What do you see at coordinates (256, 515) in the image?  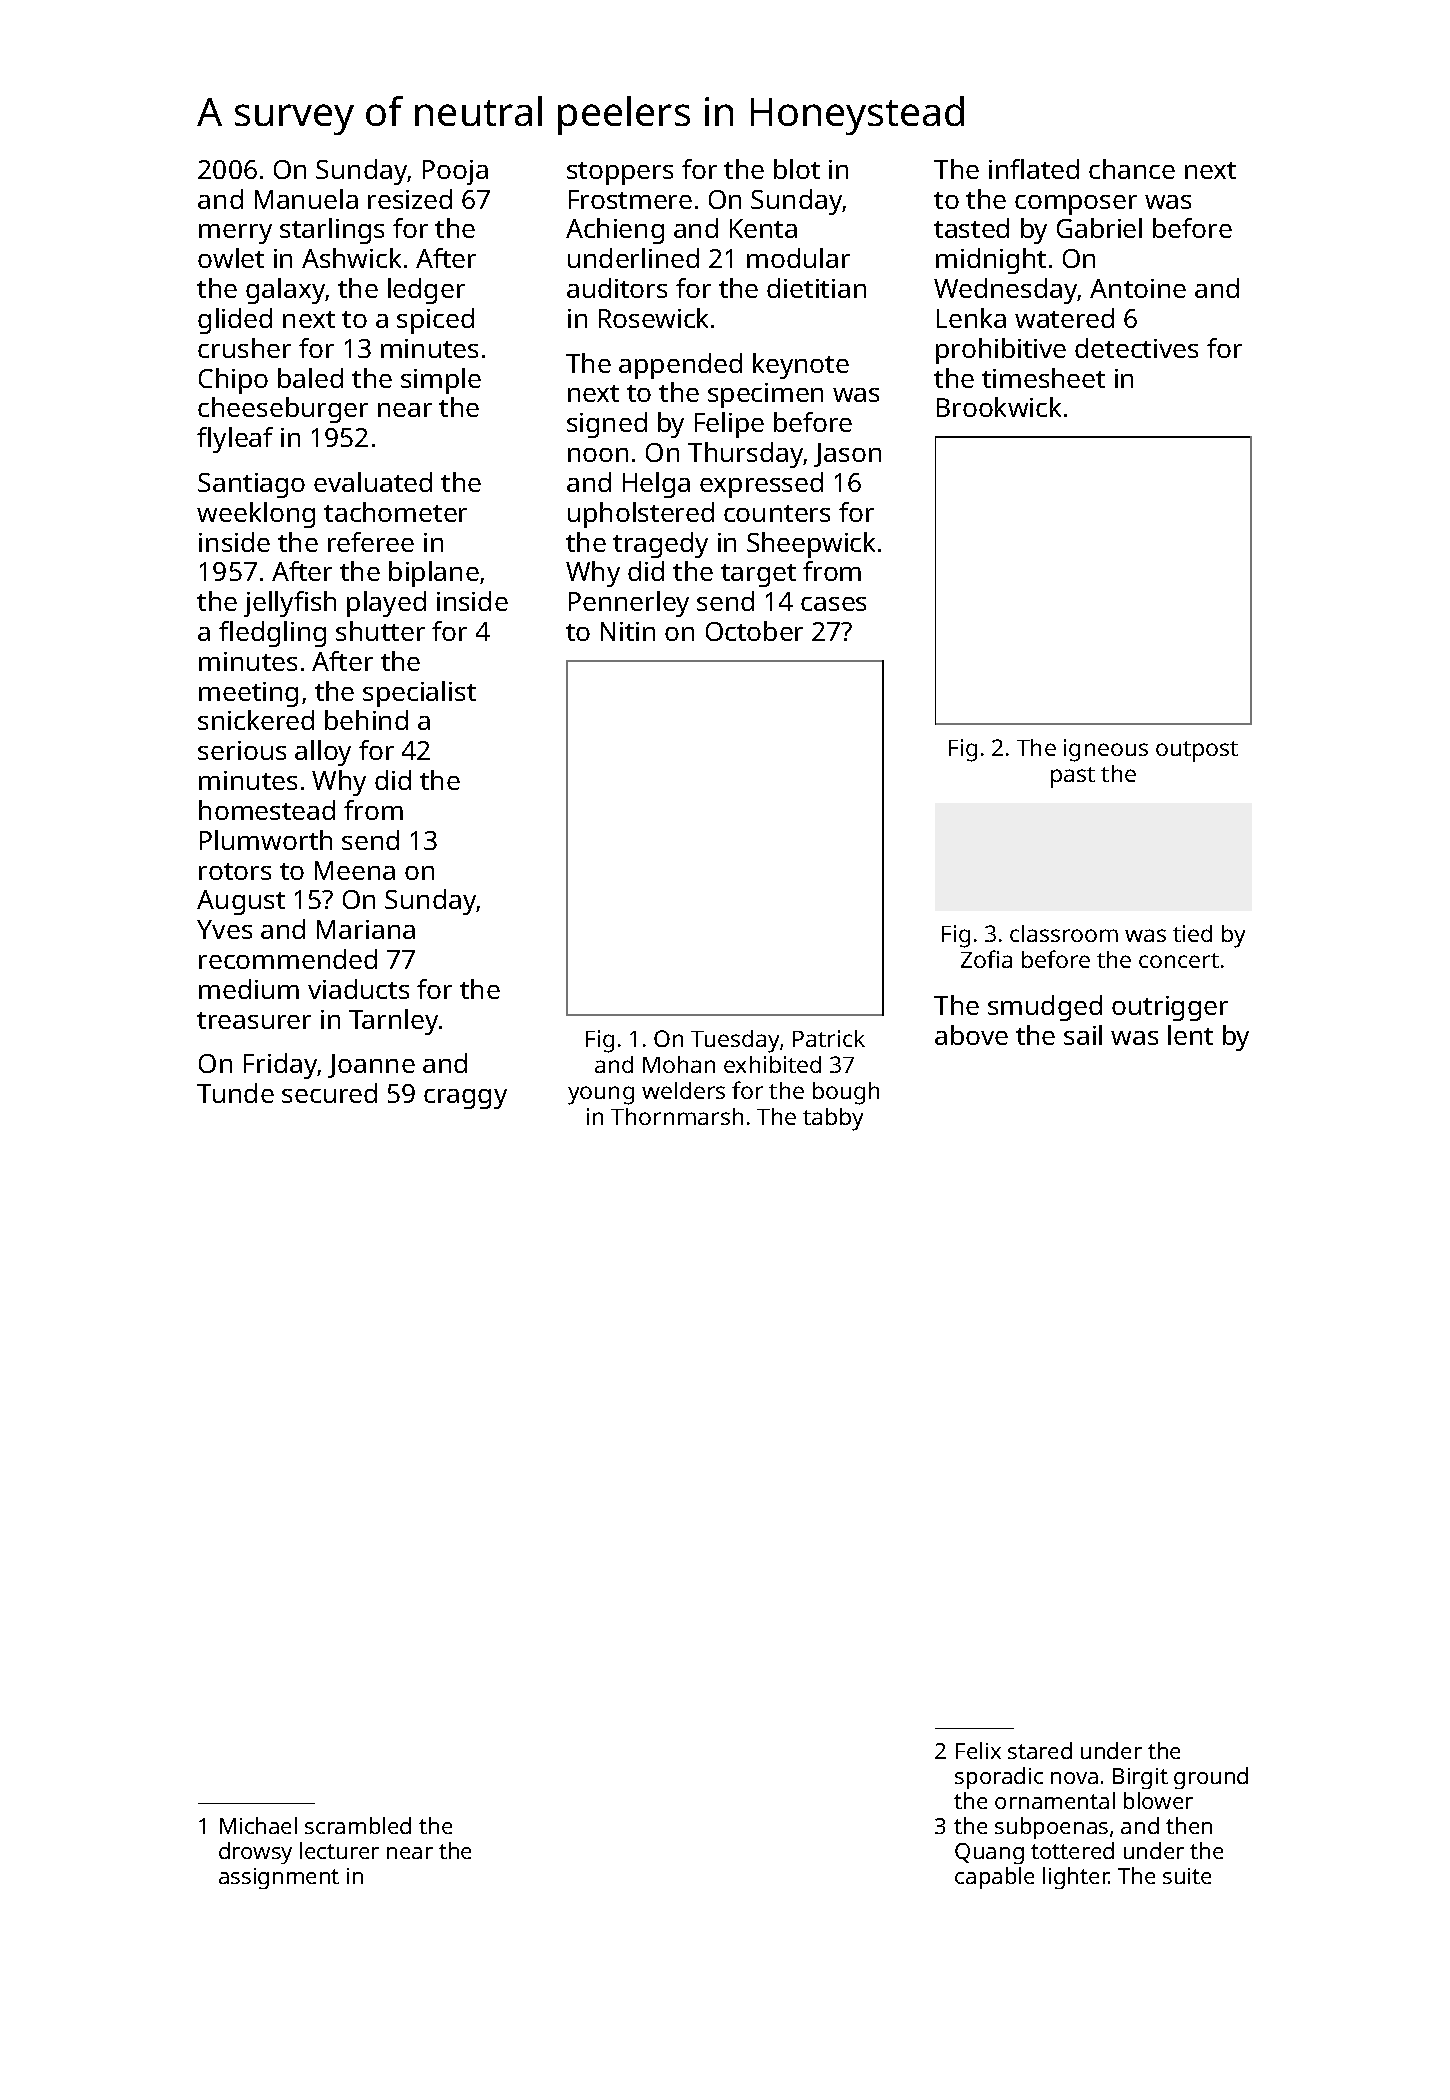 I see `weeklong` at bounding box center [256, 515].
